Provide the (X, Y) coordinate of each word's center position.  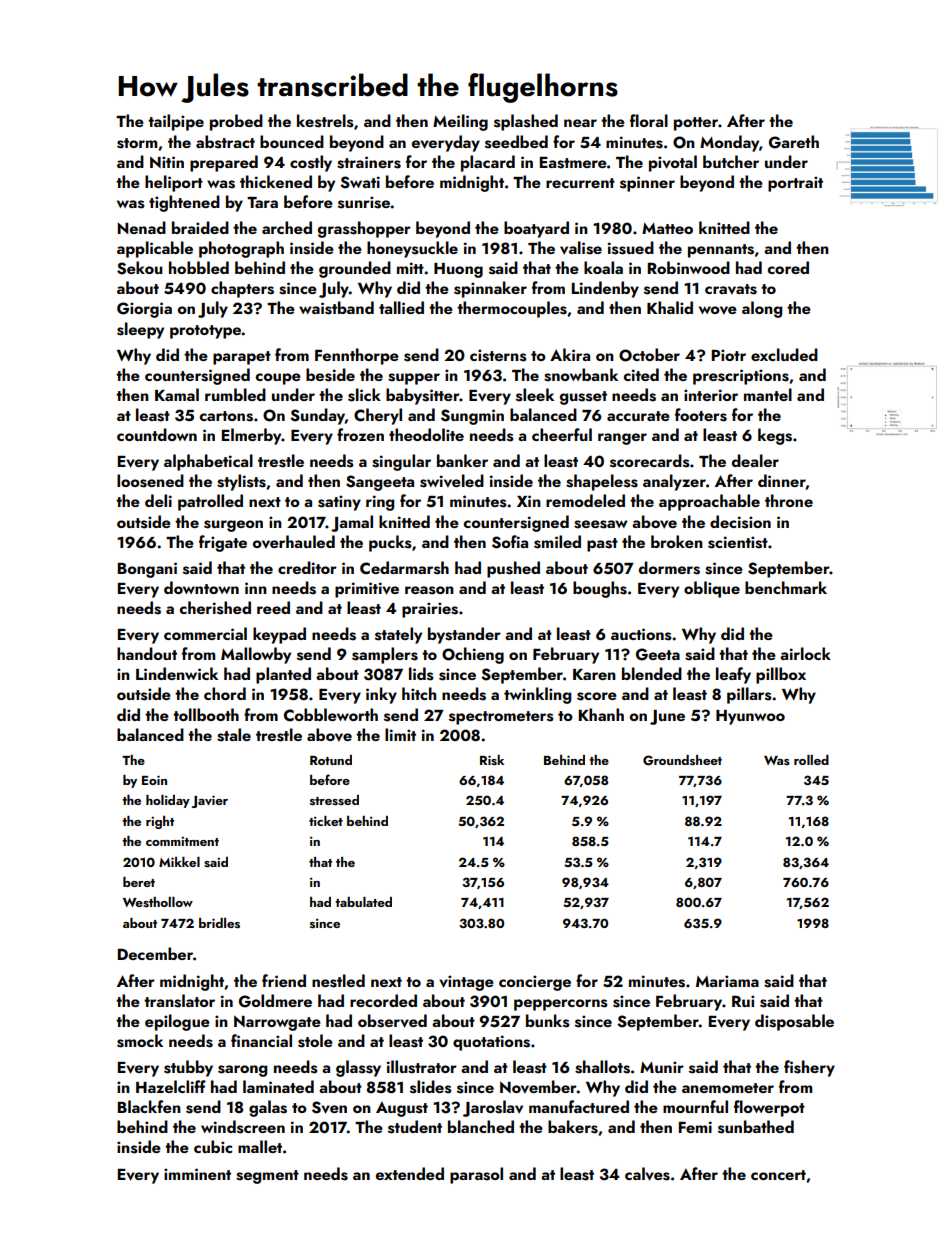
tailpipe (176, 122)
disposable (794, 1022)
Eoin (154, 780)
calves (647, 1174)
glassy (358, 1068)
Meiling (460, 122)
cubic (213, 1146)
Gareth (794, 142)
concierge (535, 983)
